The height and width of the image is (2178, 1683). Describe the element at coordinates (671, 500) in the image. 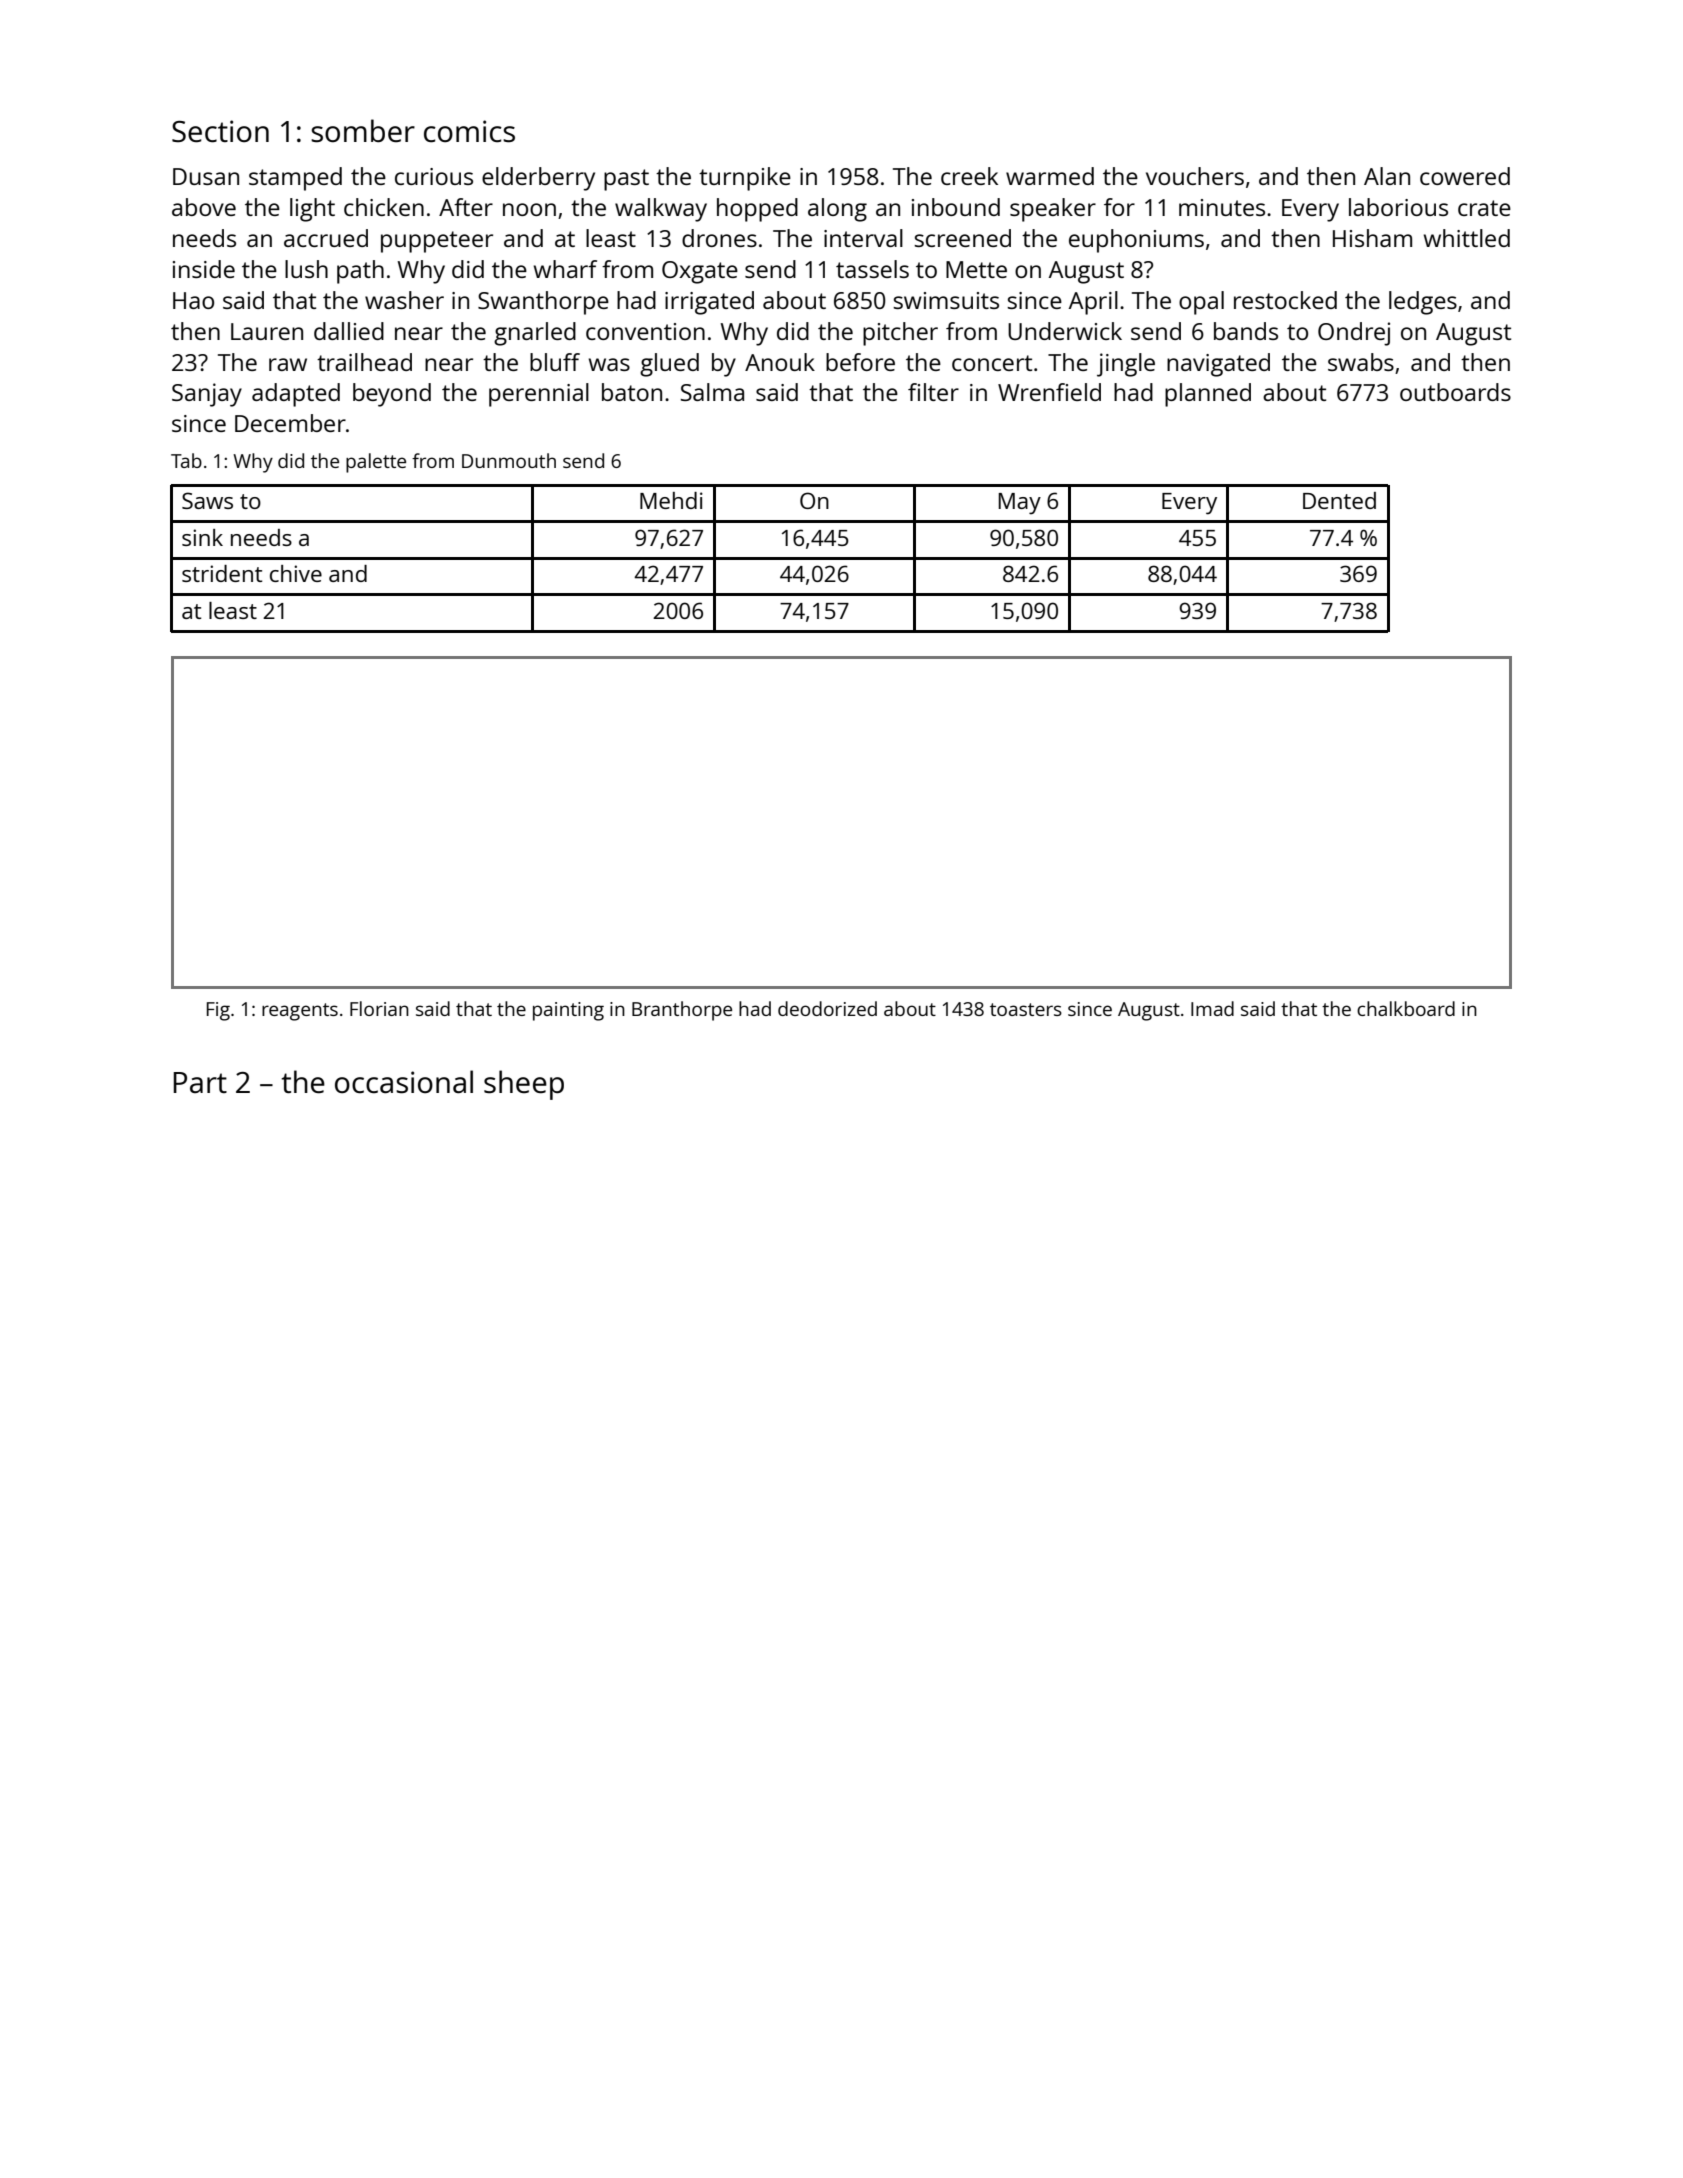

I see `Mehdi` at that location.
